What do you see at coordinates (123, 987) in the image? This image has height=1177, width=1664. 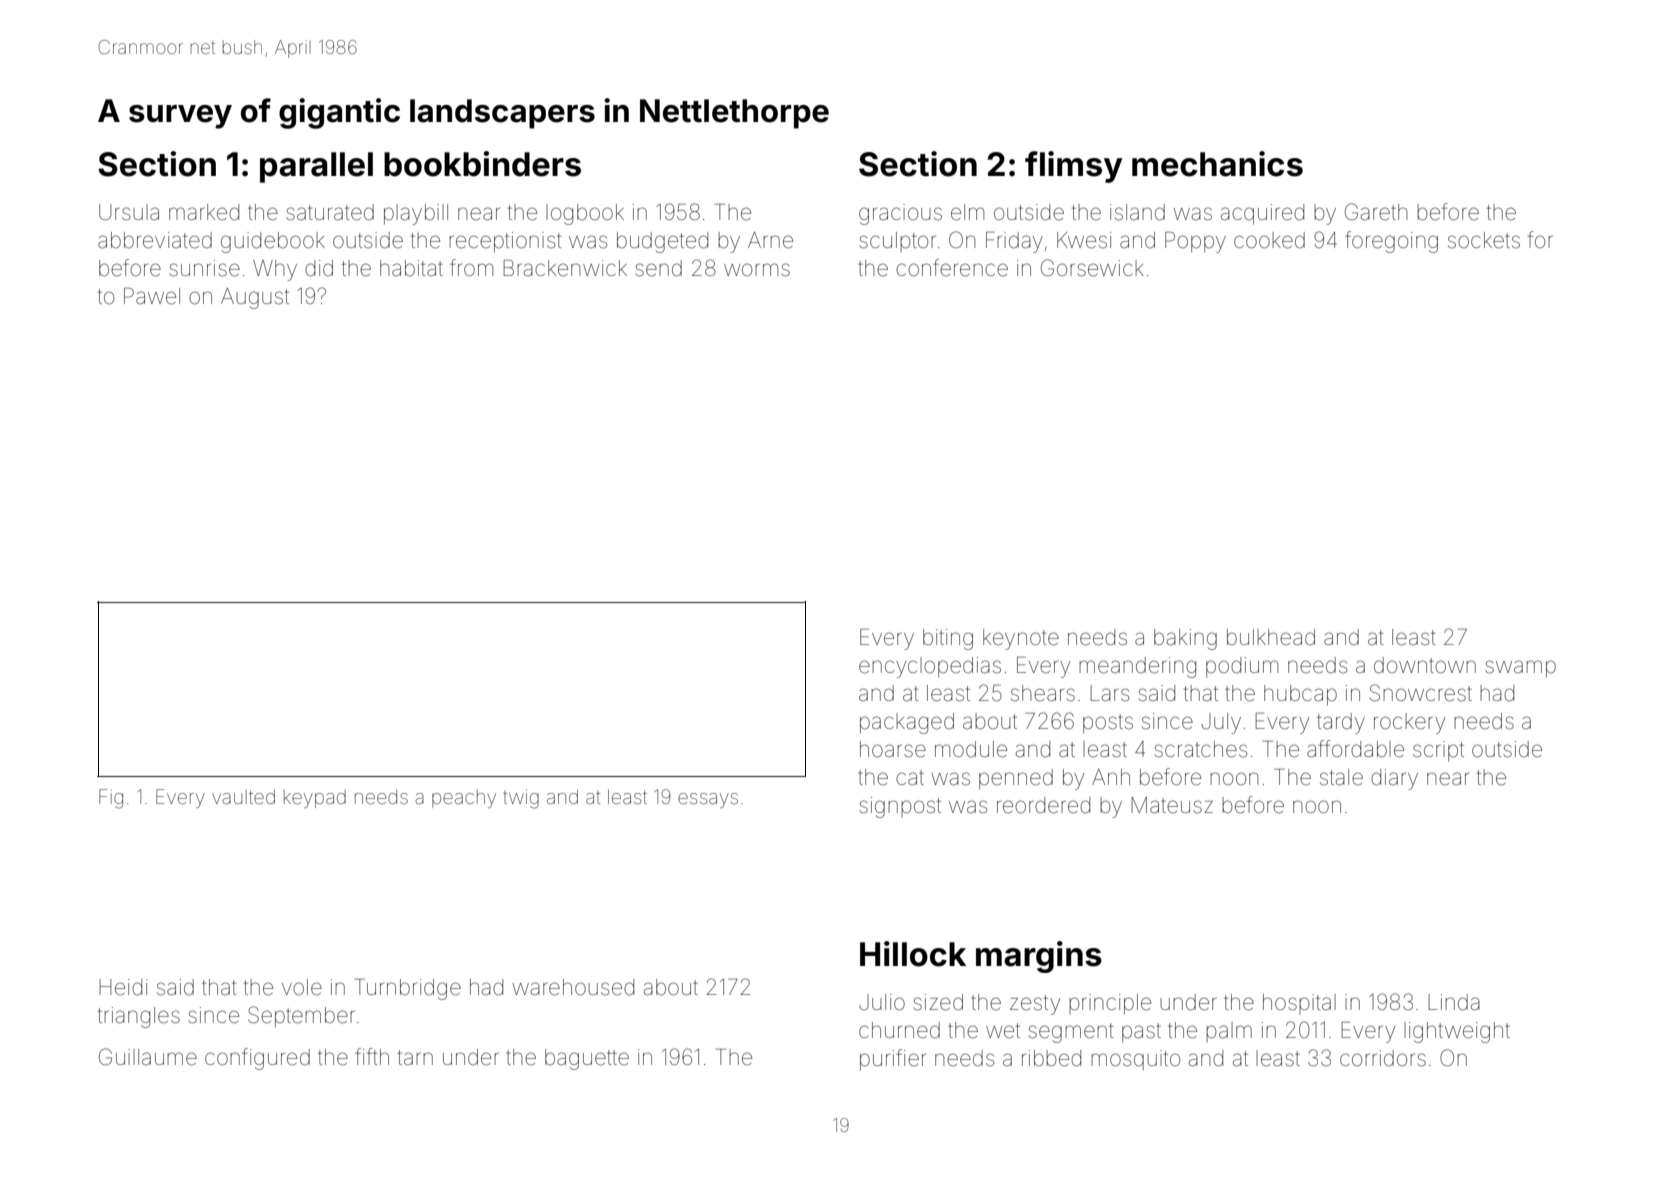 I see `Heidi` at bounding box center [123, 987].
